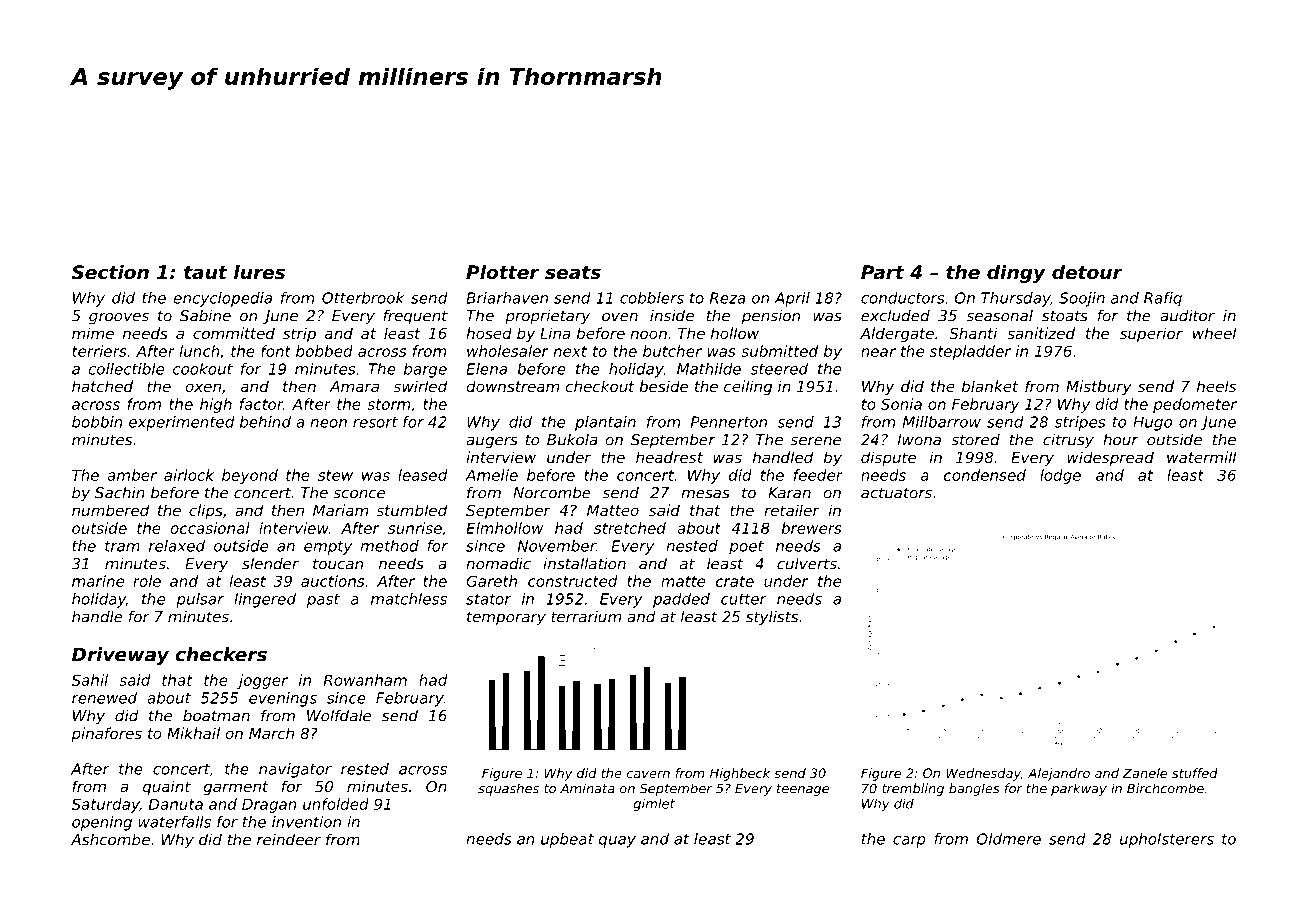  What do you see at coordinates (259, 272) in the document?
I see `lures` at bounding box center [259, 272].
